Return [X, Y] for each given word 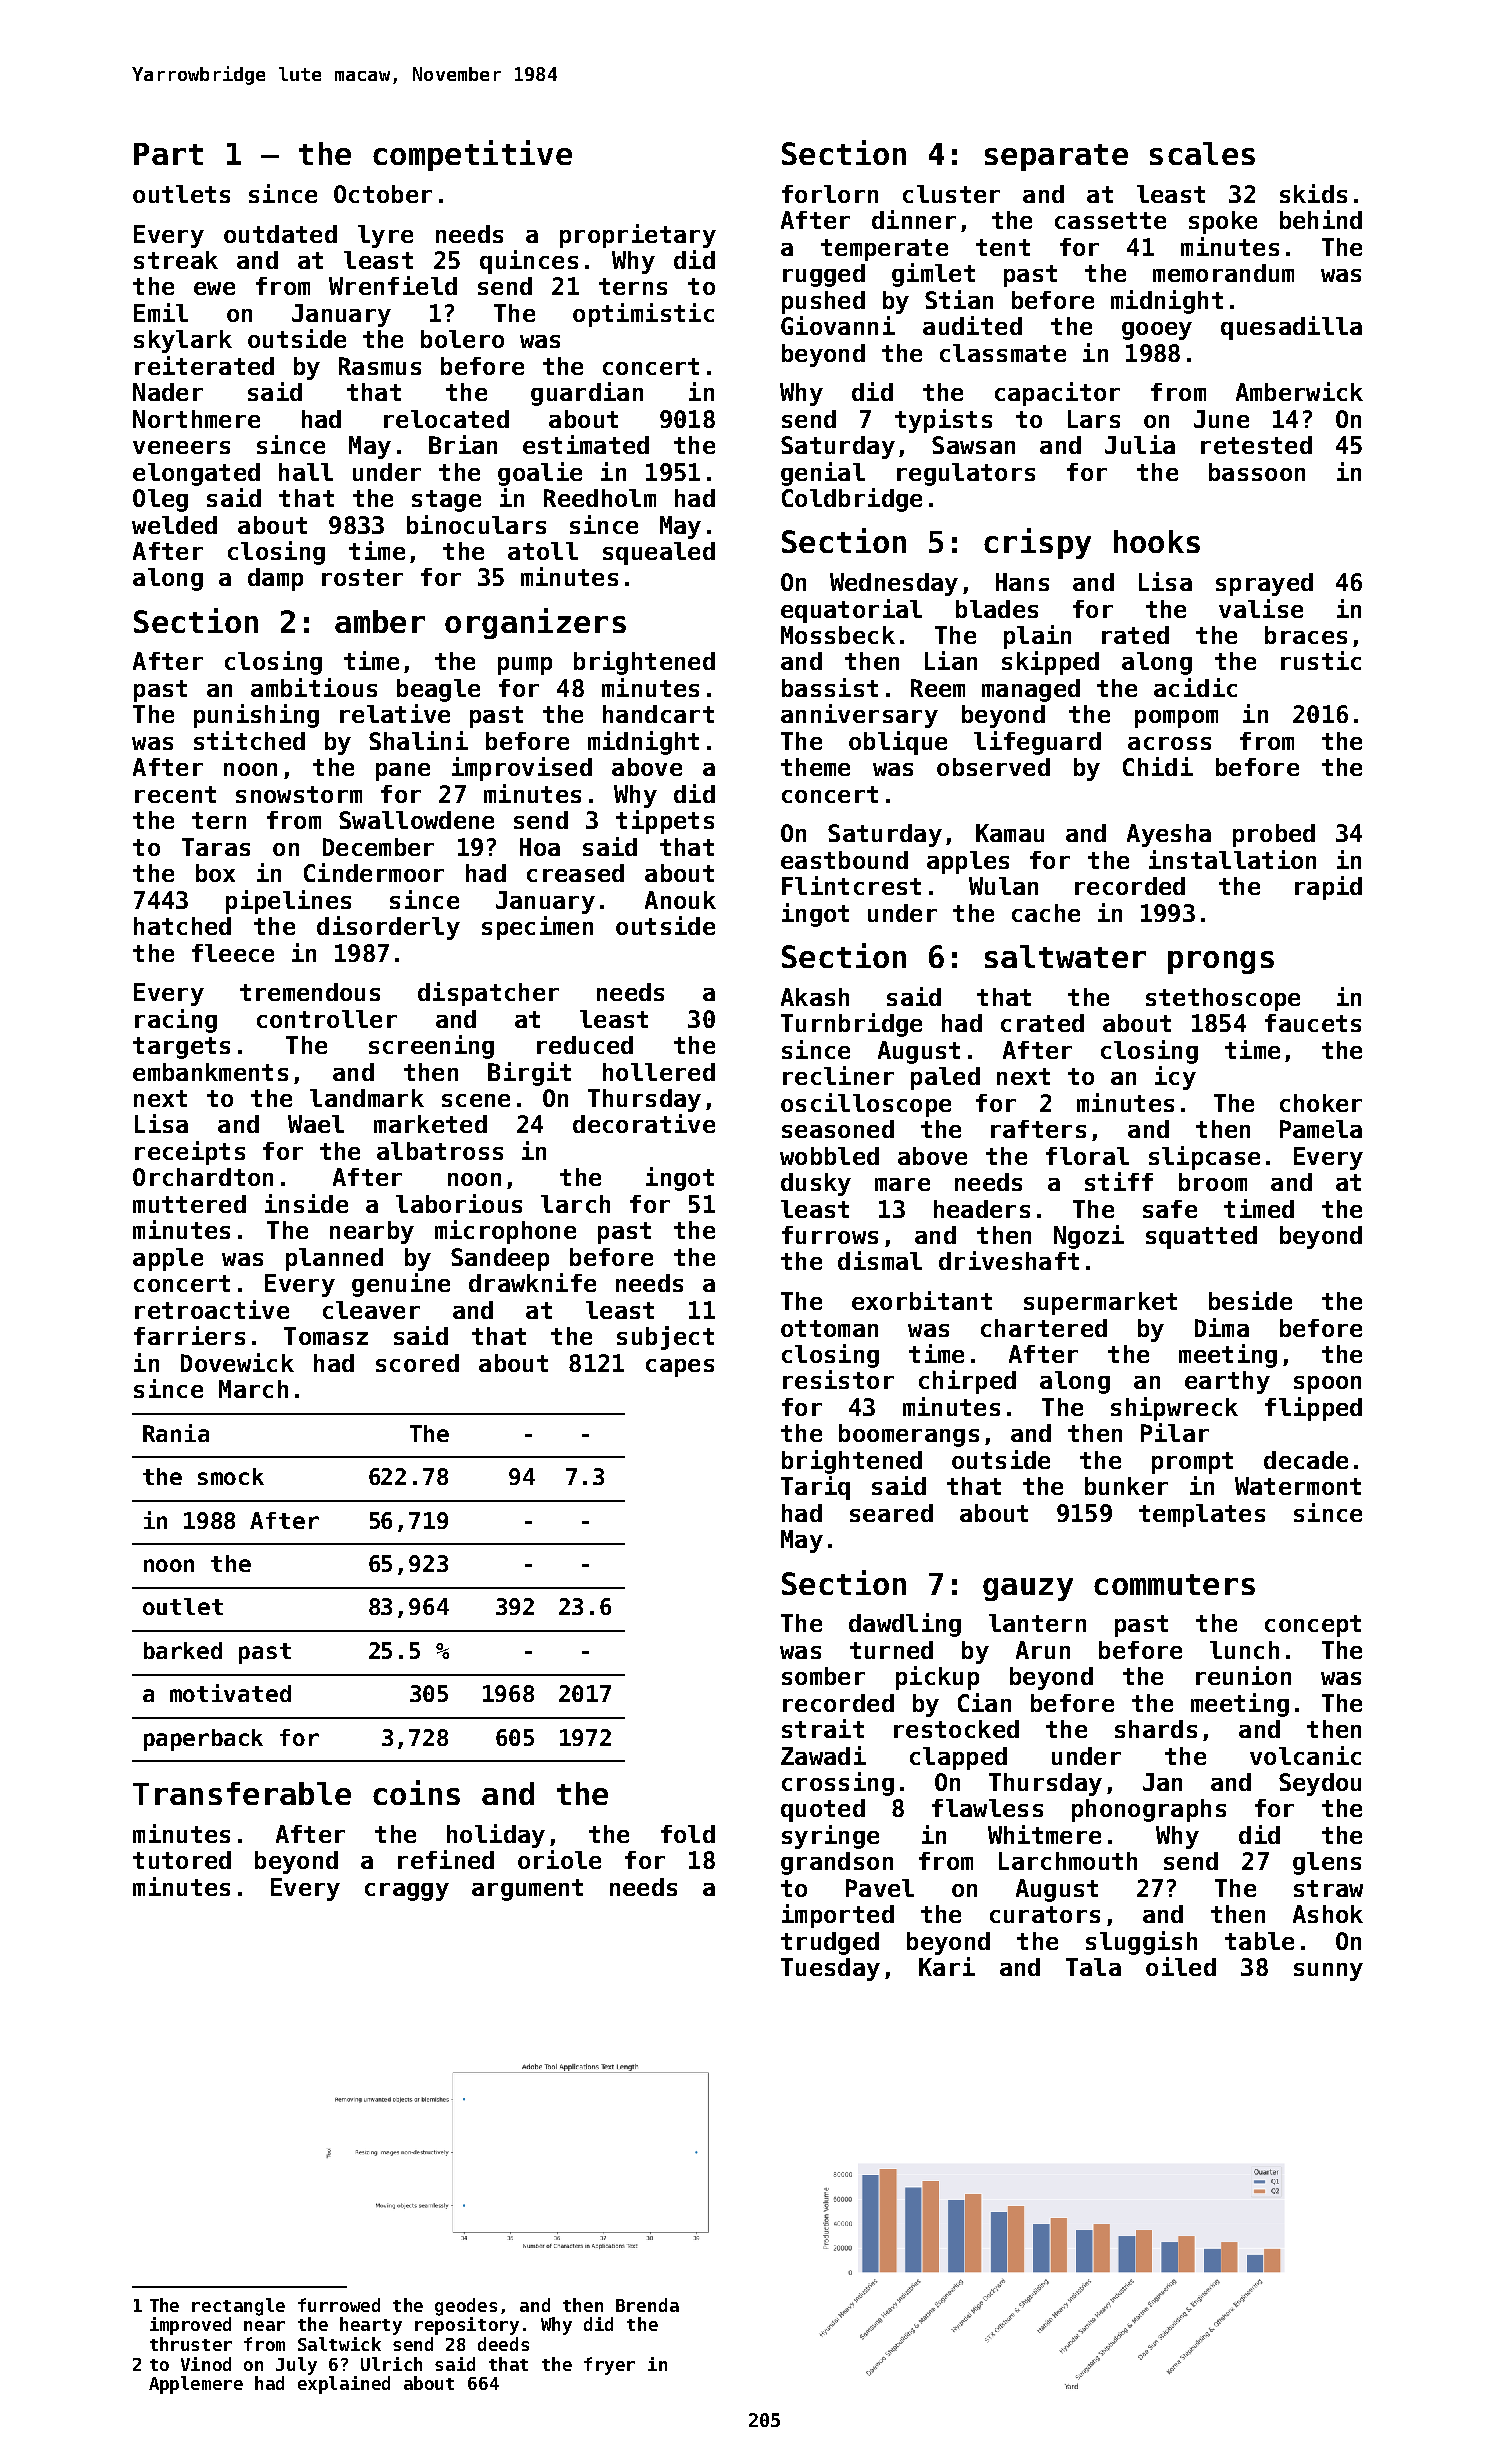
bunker [1126, 1486]
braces [1306, 635]
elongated [196, 474]
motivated [230, 1693]
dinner [914, 219]
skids [1313, 193]
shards [1156, 1729]
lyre [385, 236]
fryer [609, 2366]
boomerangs [909, 1435]
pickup [937, 1678]
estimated [586, 444]
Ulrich [391, 2364]
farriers [189, 1335]
